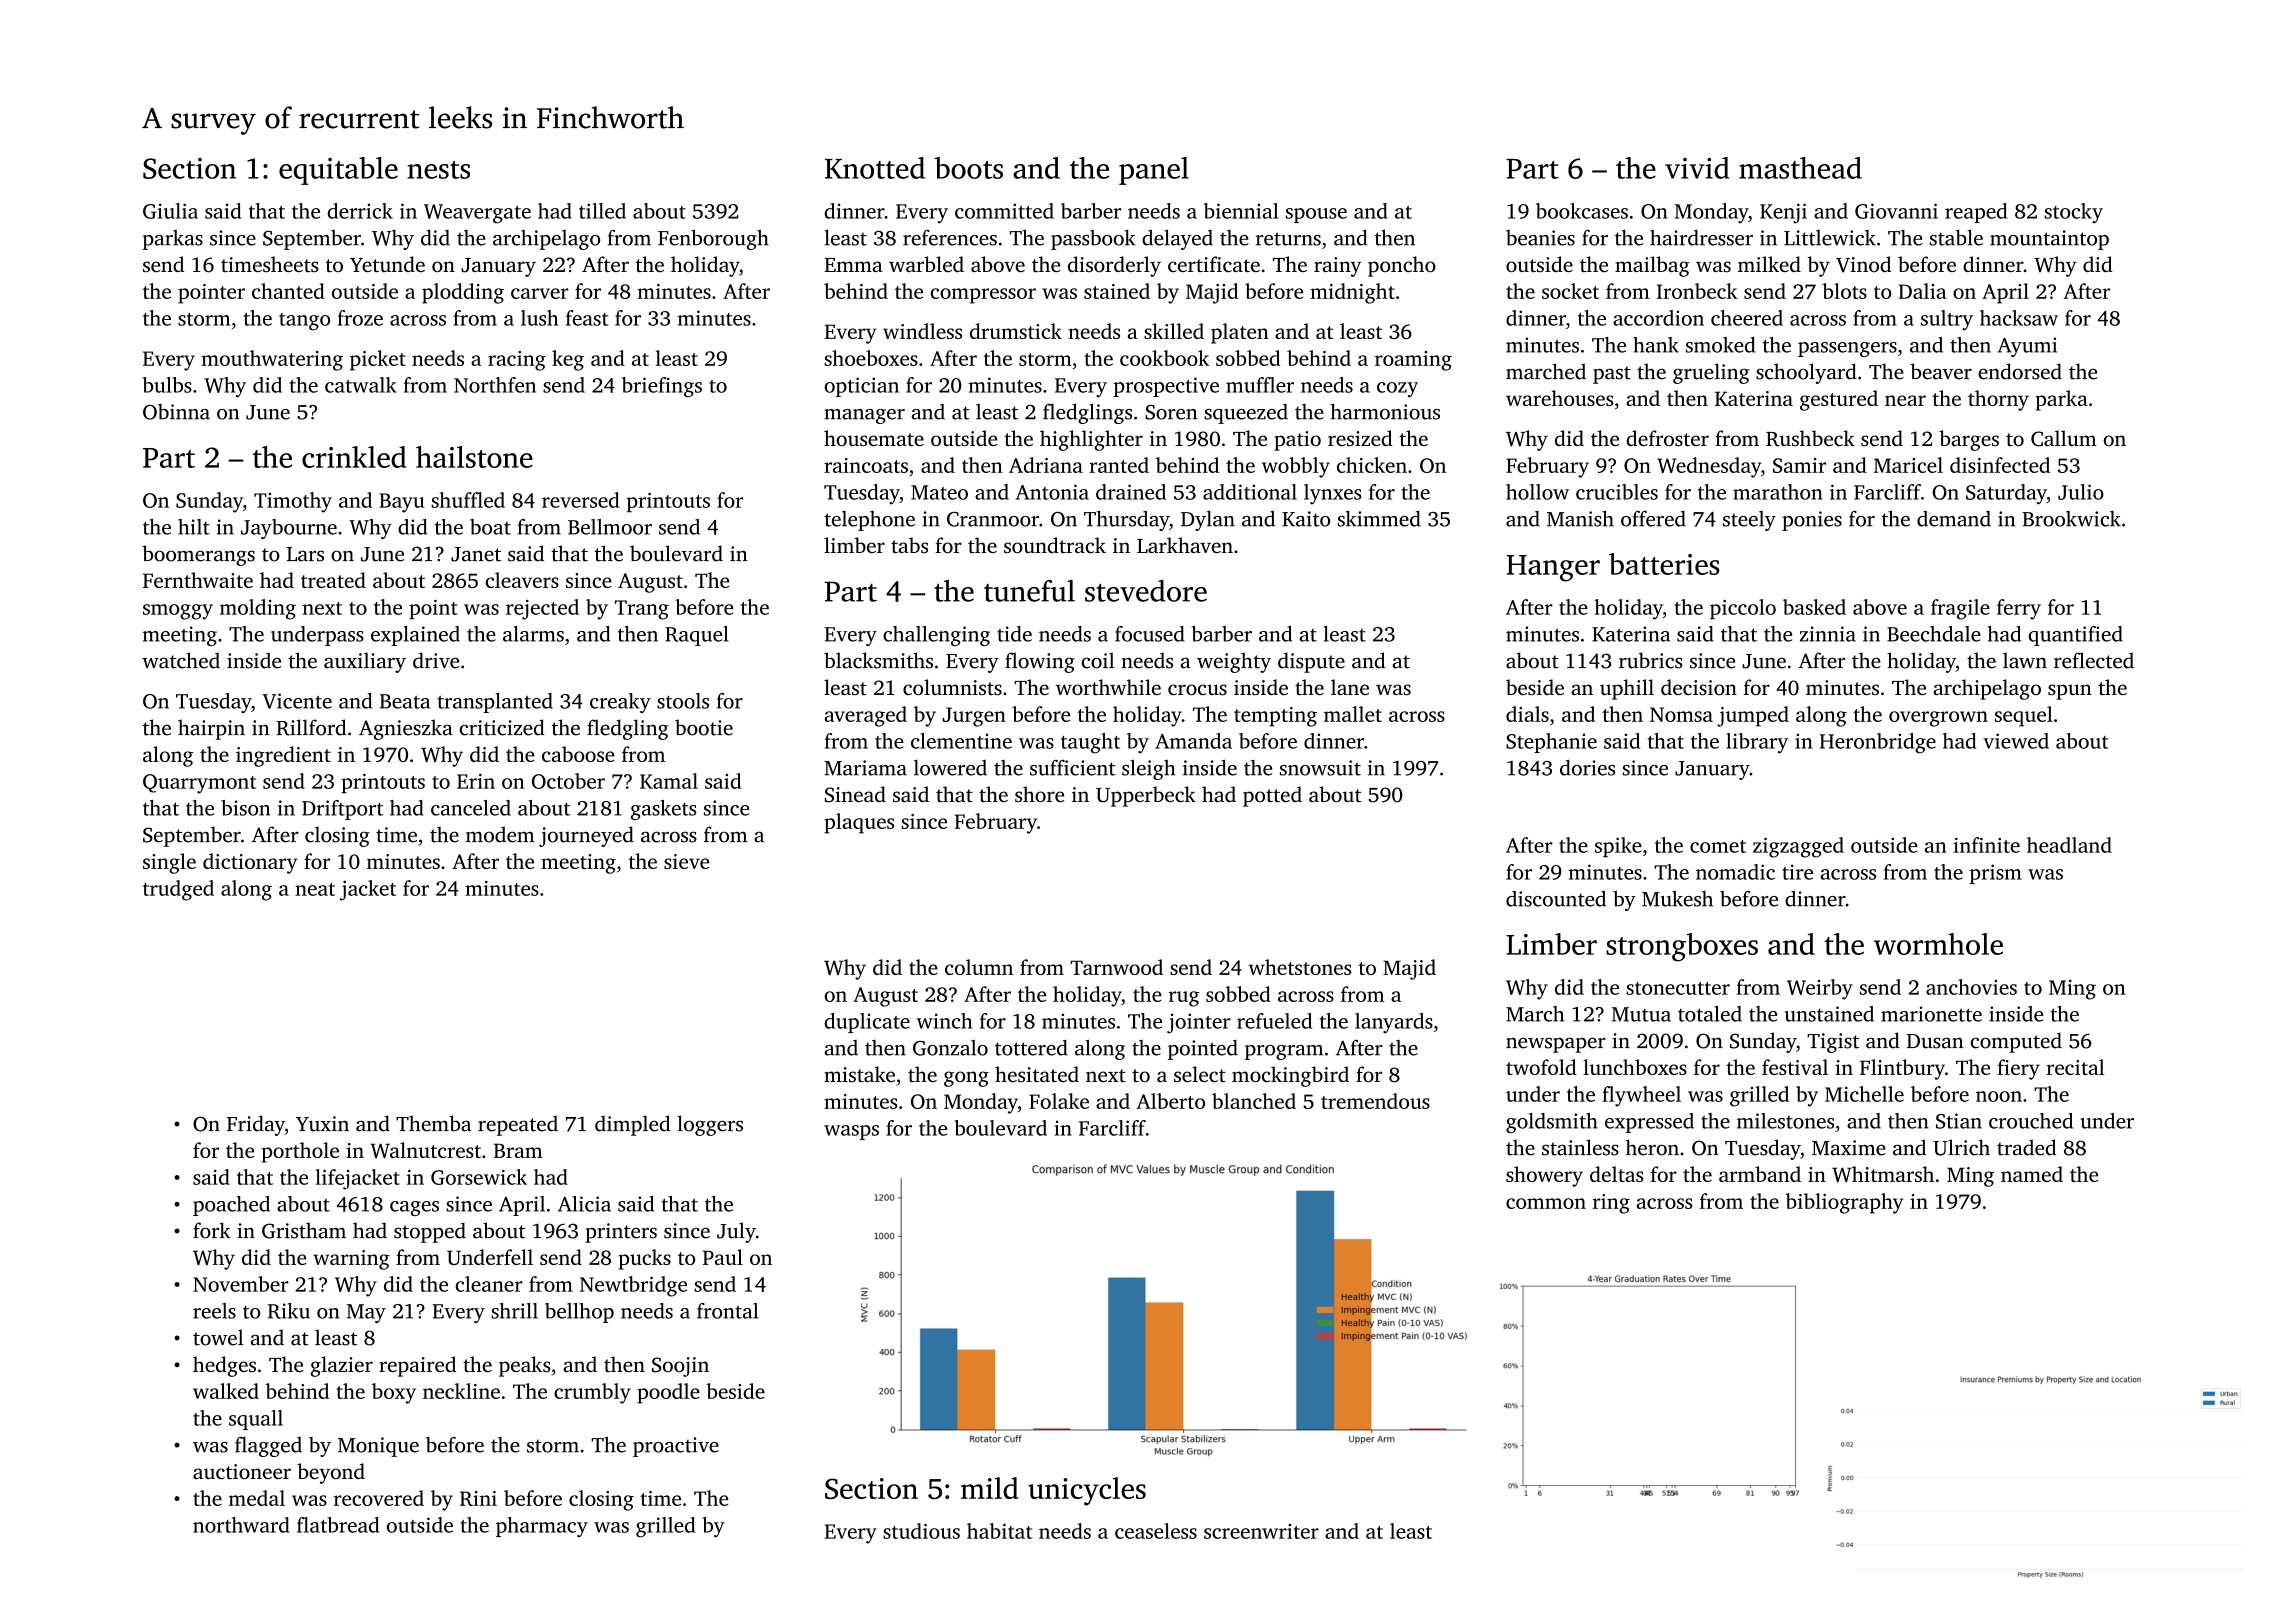 Image resolution: width=2281 pixels, height=1613 pixels. Describe the element at coordinates (360, 211) in the document. I see `derrick` at that location.
